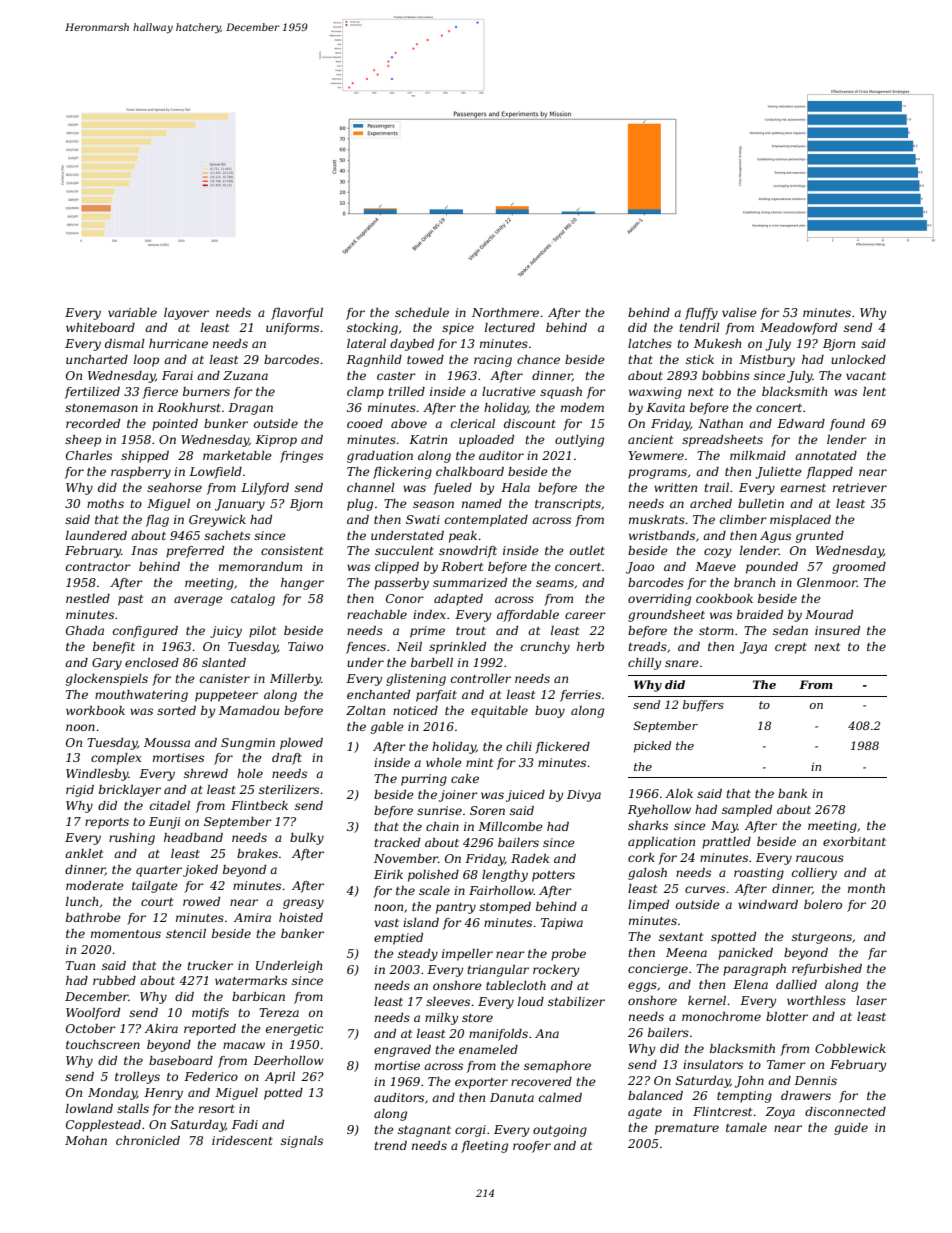 The image size is (952, 1233). What do you see at coordinates (114, 980) in the image?
I see `rubbed` at bounding box center [114, 980].
